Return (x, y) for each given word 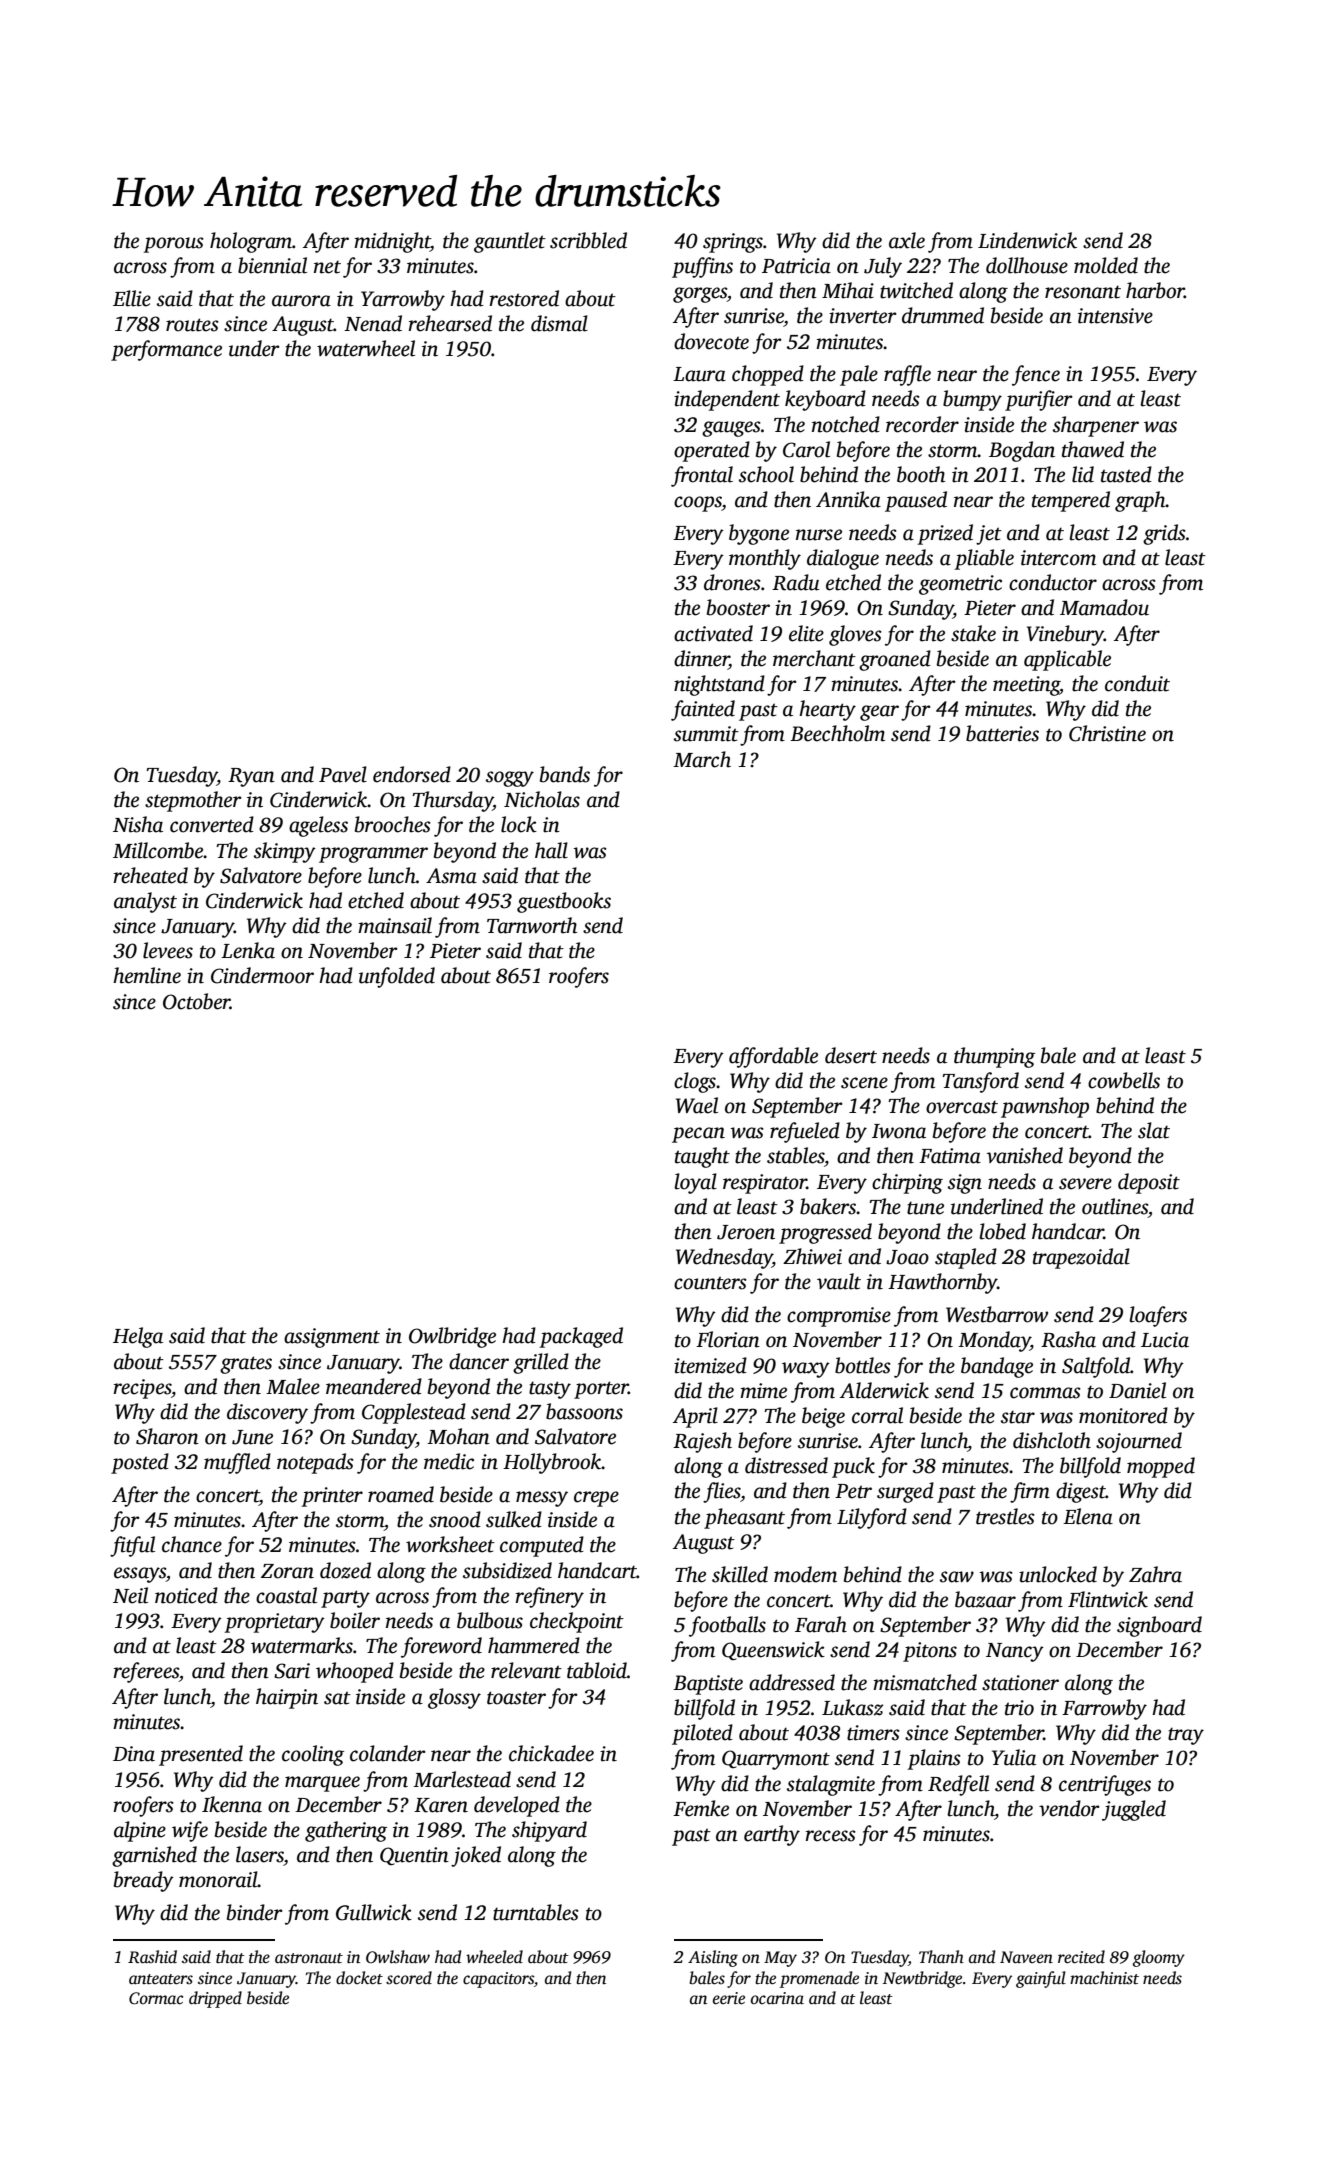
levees (168, 950)
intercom (1058, 558)
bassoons (584, 1411)
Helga (138, 1337)
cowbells (1124, 1080)
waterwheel (366, 348)
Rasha (1068, 1339)
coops (698, 504)
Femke (701, 1808)
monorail (218, 1879)
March (702, 759)
